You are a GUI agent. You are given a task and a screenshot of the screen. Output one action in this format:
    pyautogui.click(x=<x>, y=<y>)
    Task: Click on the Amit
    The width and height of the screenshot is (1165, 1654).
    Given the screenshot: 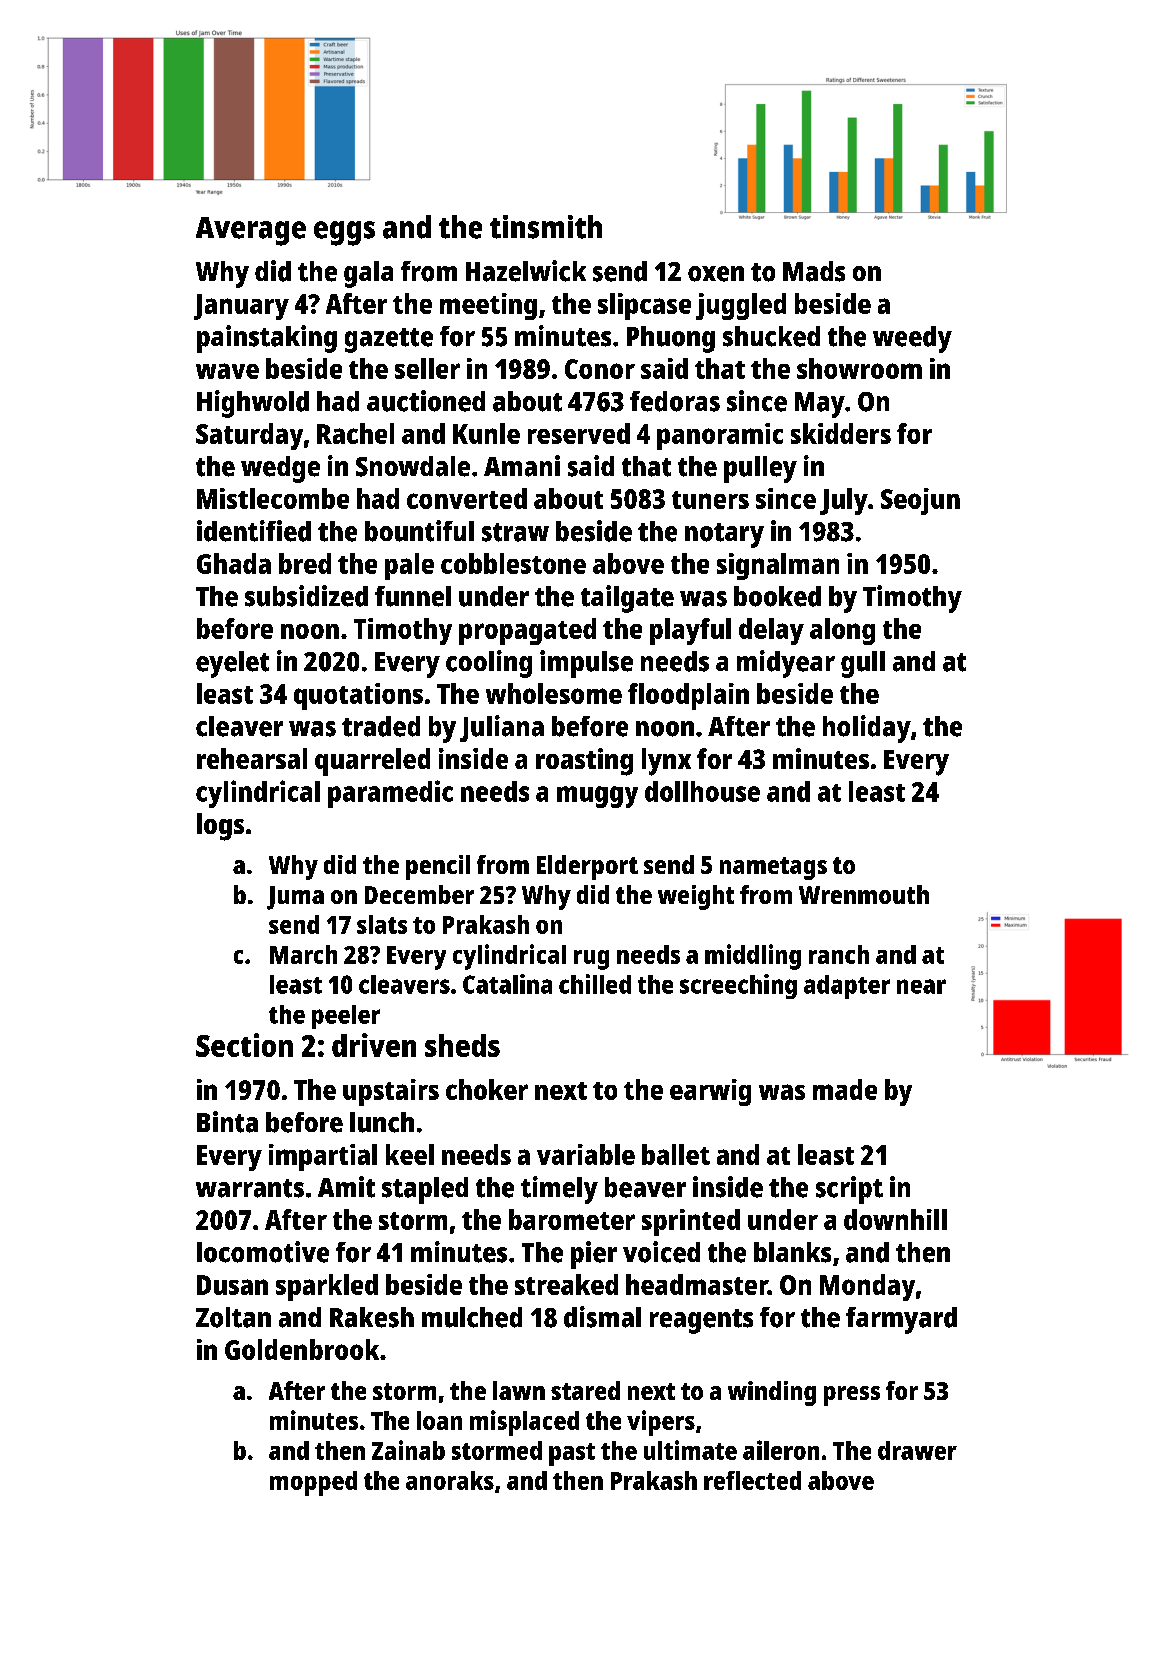 What is the action you would take?
    pyautogui.click(x=346, y=1187)
